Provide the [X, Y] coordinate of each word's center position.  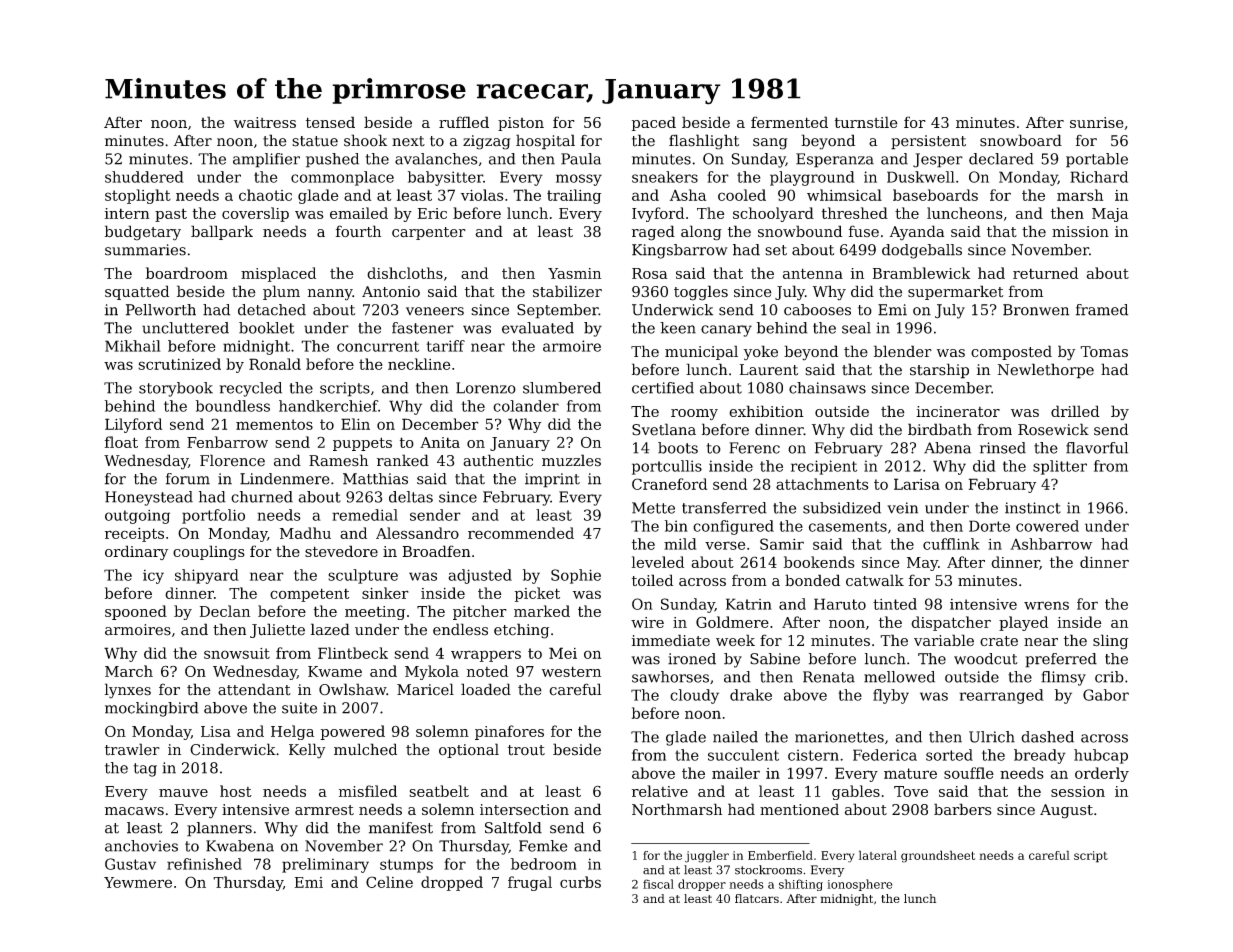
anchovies [141, 846]
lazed [330, 629]
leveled [658, 562]
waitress [265, 122]
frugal [530, 883]
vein [902, 508]
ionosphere [859, 885]
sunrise [1097, 122]
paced [654, 123]
